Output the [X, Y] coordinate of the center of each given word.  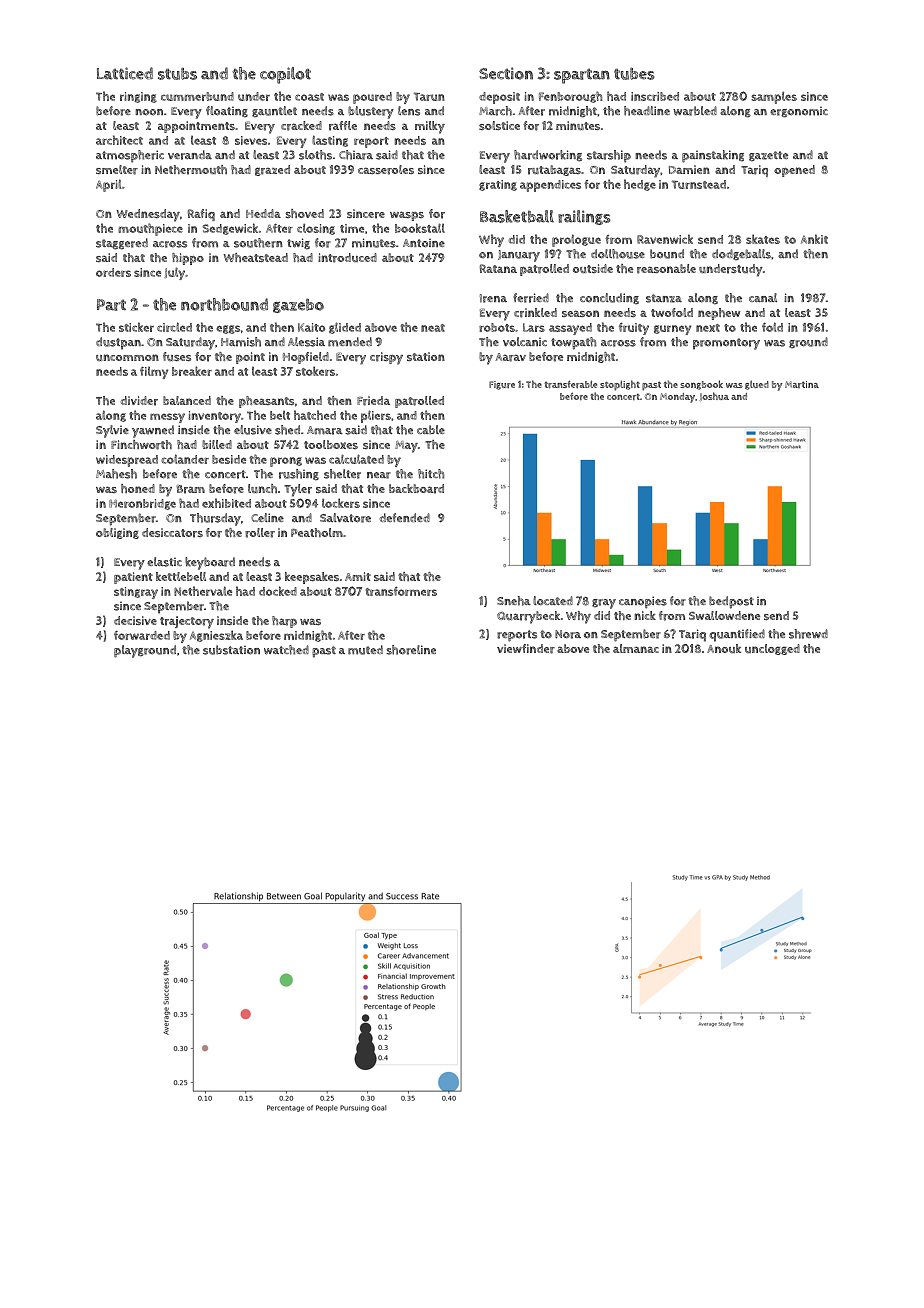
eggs [228, 329]
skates [763, 239]
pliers [376, 416]
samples [774, 97]
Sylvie [112, 431]
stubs [177, 73]
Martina [802, 384]
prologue [576, 240]
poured [372, 98]
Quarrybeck [528, 617]
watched [286, 650]
